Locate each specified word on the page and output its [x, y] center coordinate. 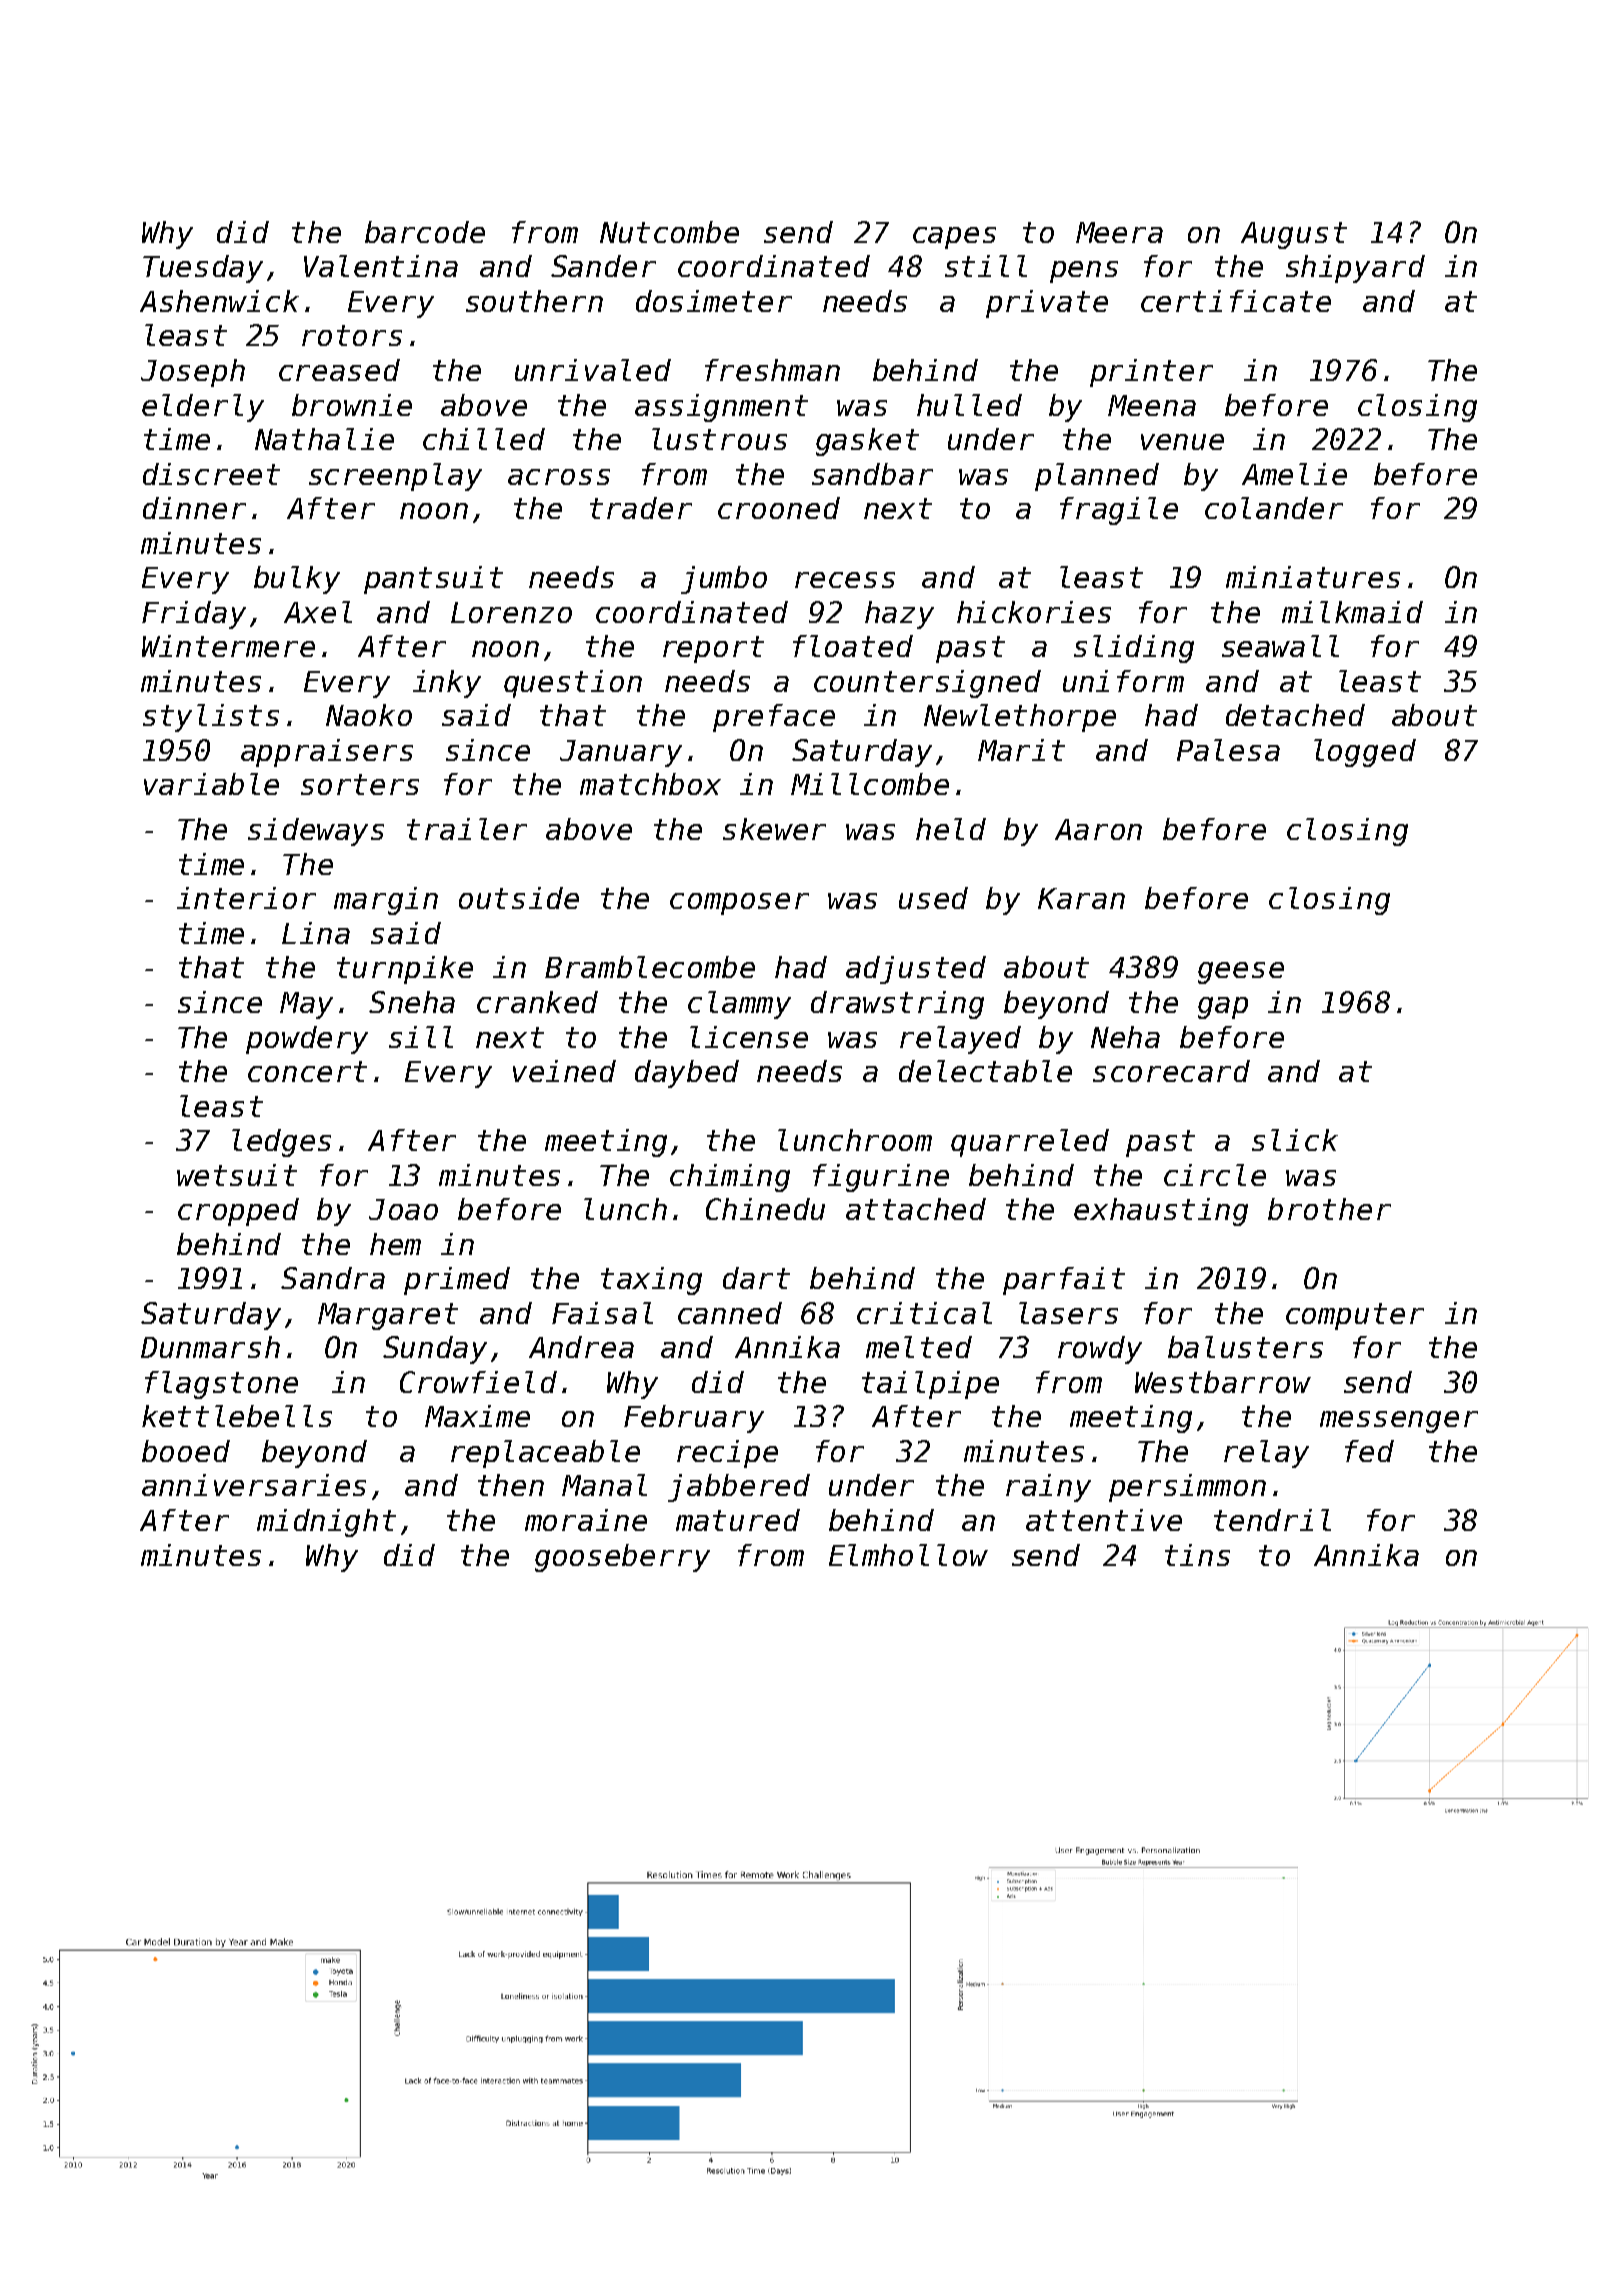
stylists [211, 718]
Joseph [193, 373]
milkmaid [1352, 612]
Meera [1119, 232]
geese [1241, 973]
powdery [307, 1040]
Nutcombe [669, 232]
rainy [1048, 1488]
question [573, 684]
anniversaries [254, 1485]
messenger [1399, 1422]
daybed [687, 1074]
